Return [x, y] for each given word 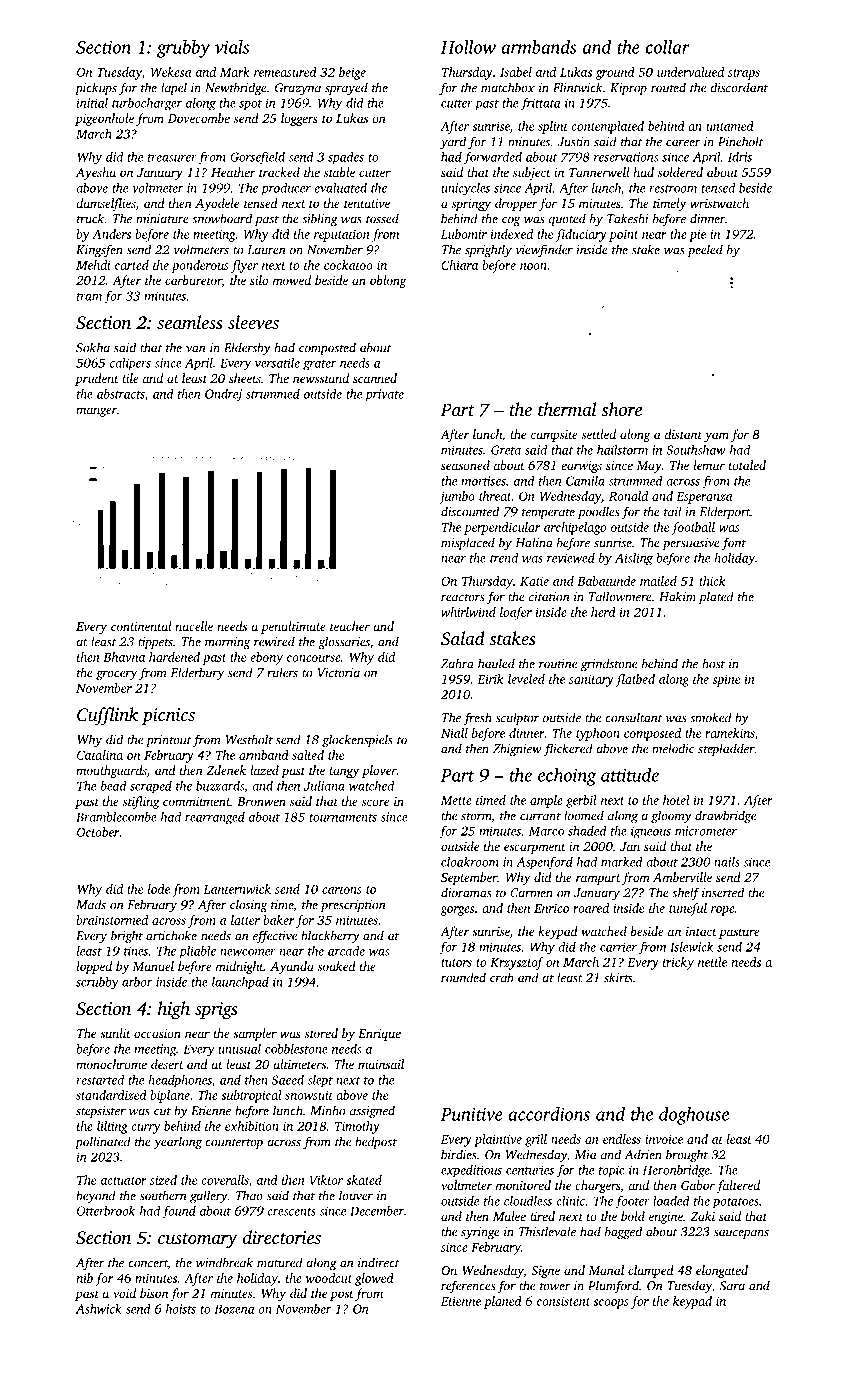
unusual [239, 1049]
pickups [96, 88]
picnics [168, 716]
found [179, 1212]
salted [308, 755]
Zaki [702, 1216]
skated [364, 1180]
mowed [292, 280]
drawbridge [725, 816]
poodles [598, 512]
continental [141, 626]
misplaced [468, 543]
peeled [705, 250]
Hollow [468, 47]
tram [89, 297]
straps [744, 74]
